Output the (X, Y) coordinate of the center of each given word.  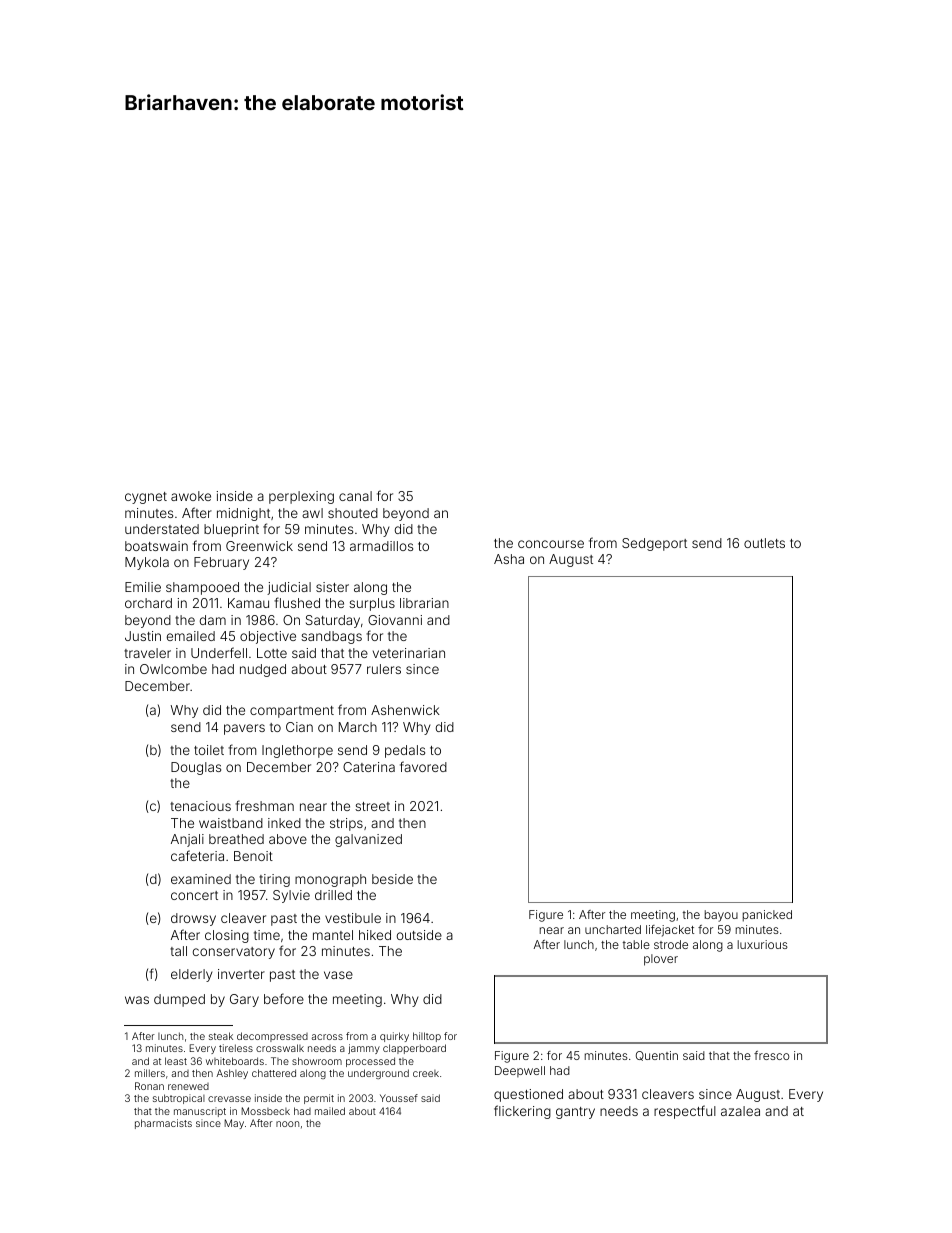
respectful (685, 1112)
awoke (191, 496)
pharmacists (163, 1124)
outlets (764, 543)
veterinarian (409, 653)
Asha (509, 559)
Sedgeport (654, 544)
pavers (244, 729)
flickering (522, 1112)
